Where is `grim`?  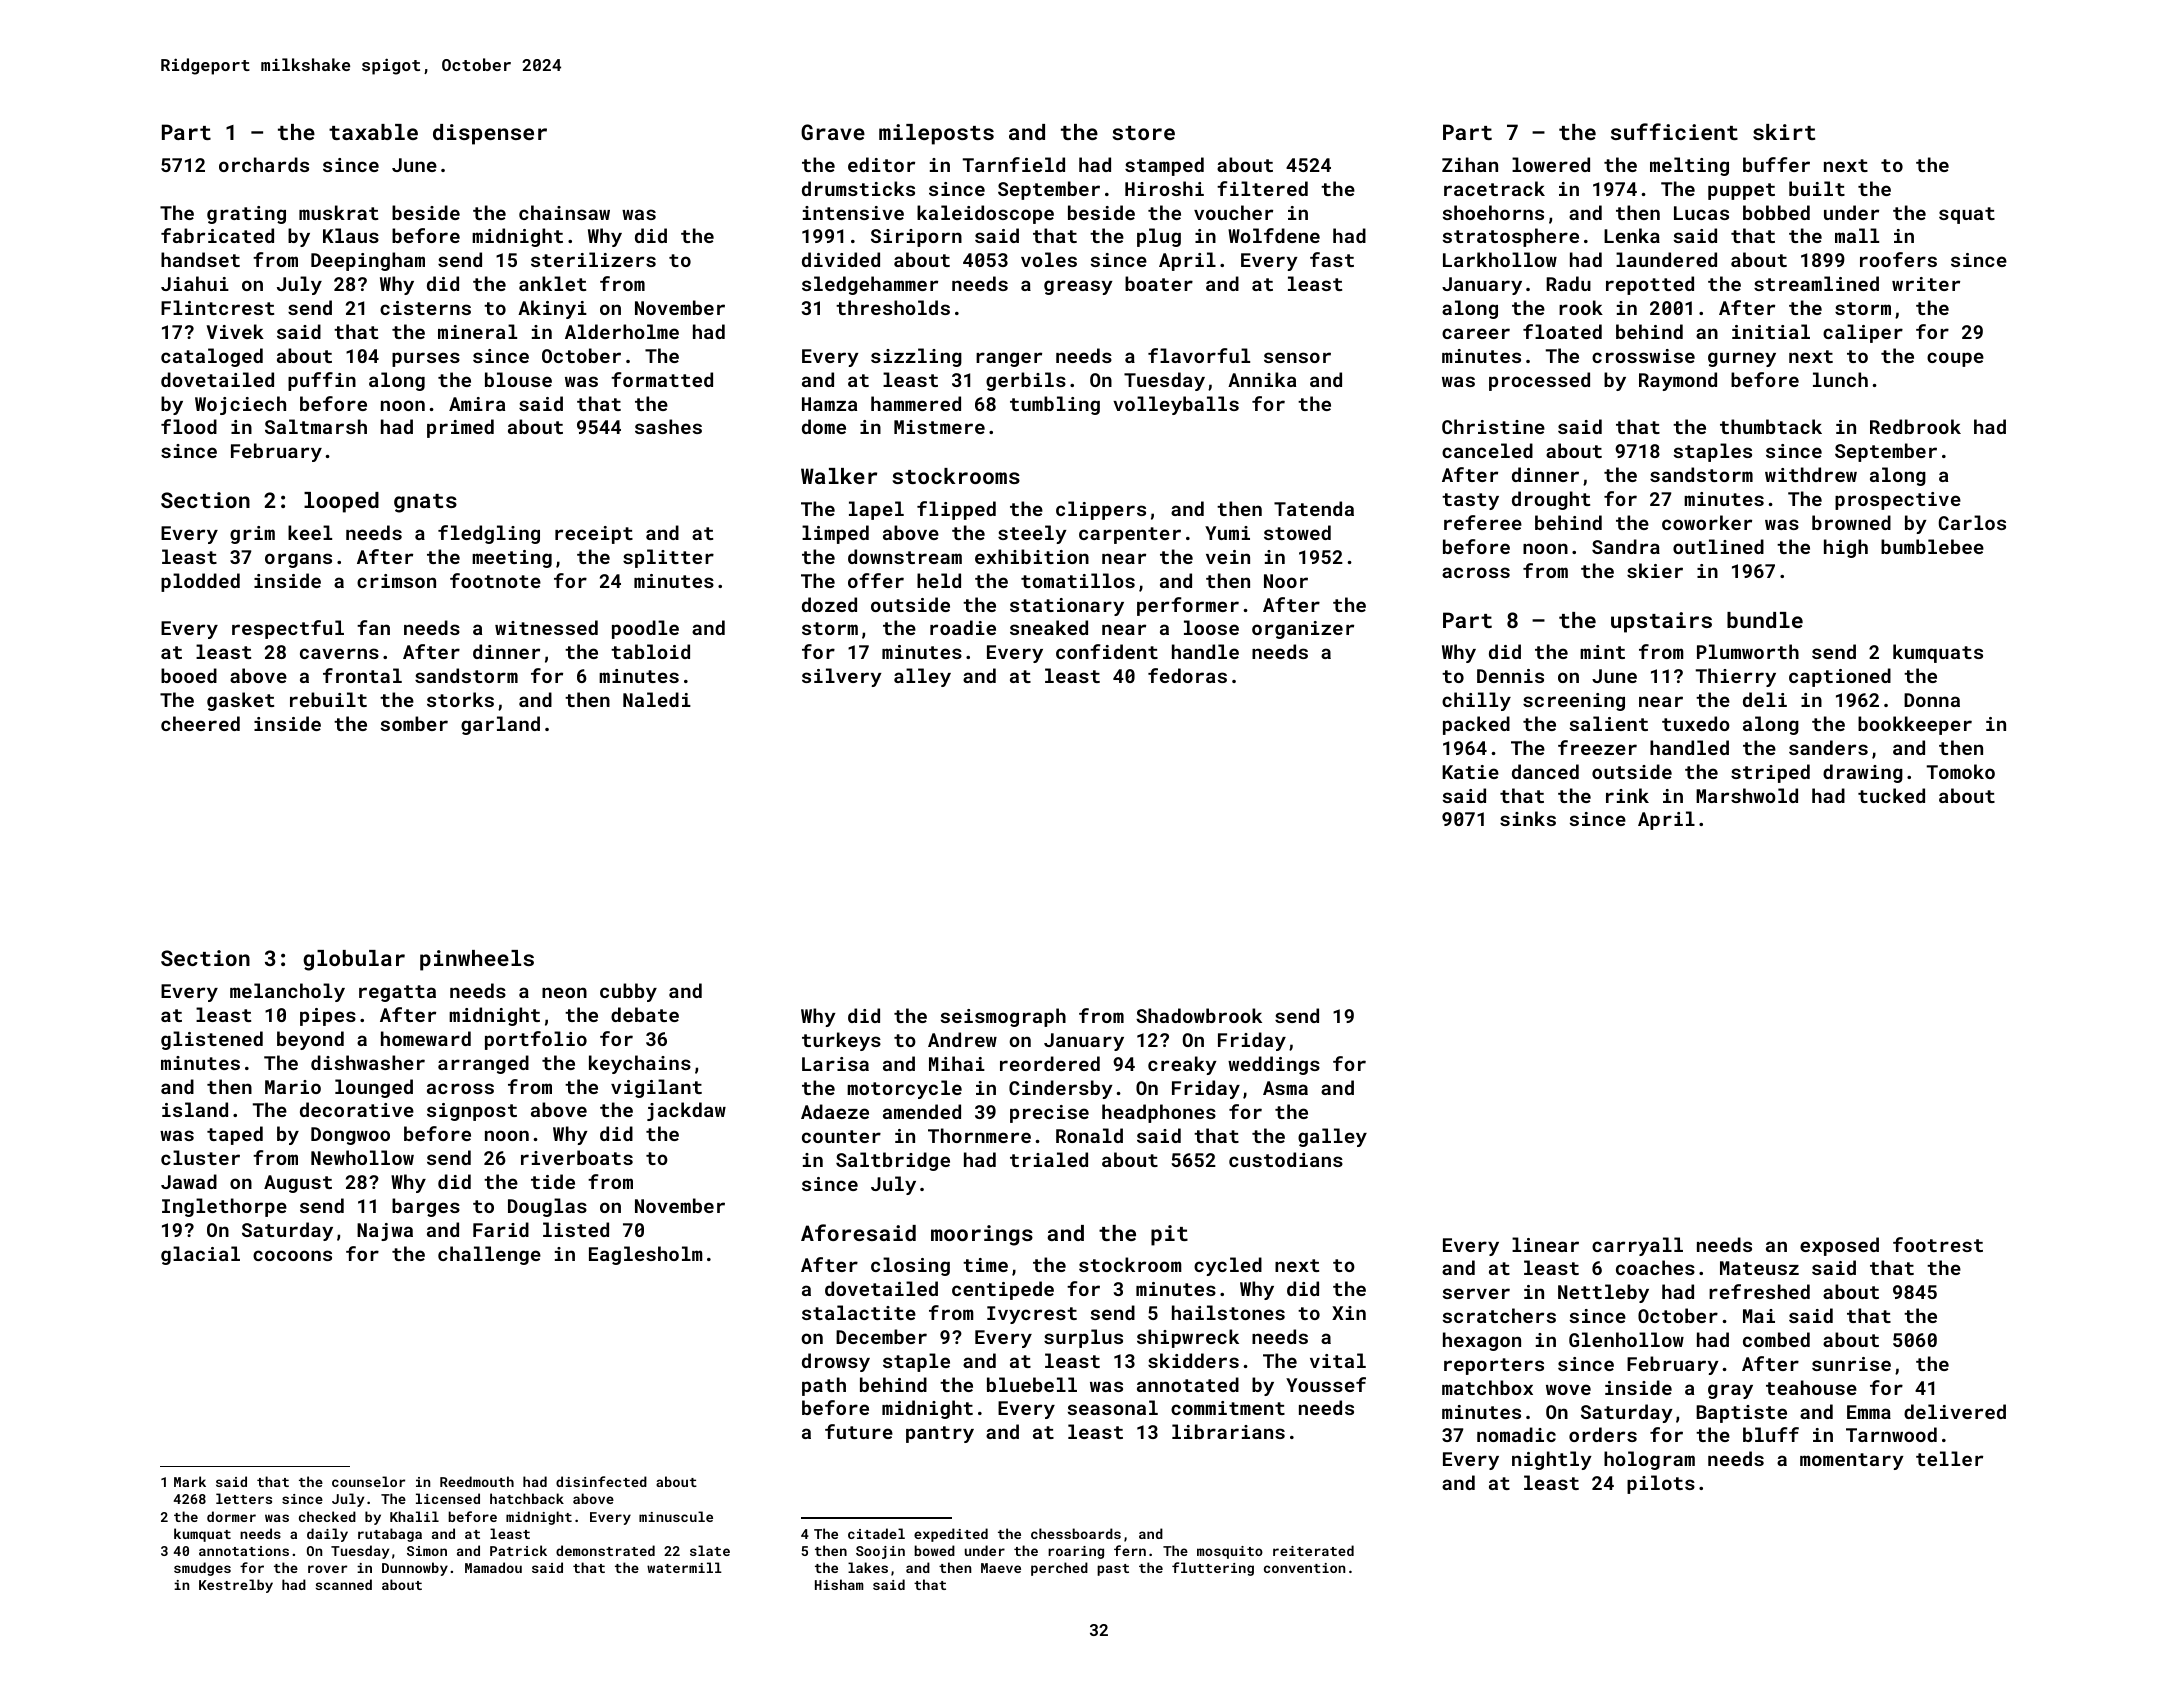
grim is located at coordinates (252, 535).
